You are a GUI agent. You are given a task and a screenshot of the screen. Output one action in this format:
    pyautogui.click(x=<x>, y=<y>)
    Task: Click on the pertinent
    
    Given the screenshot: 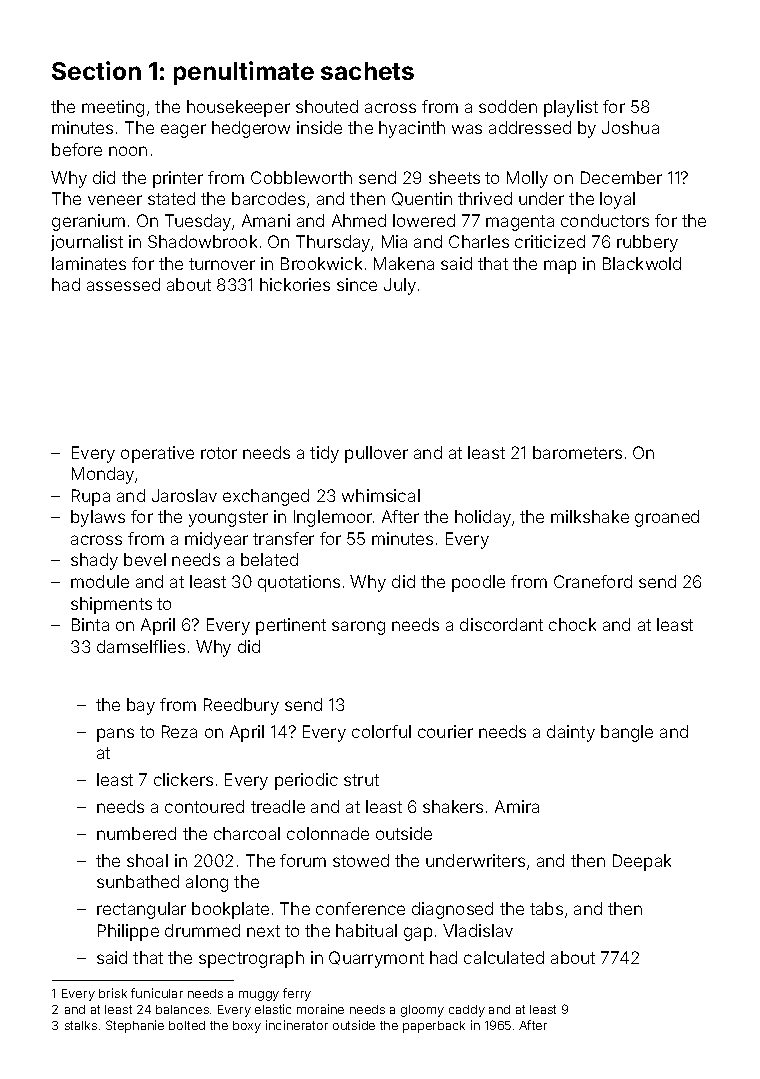 What is the action you would take?
    pyautogui.click(x=291, y=626)
